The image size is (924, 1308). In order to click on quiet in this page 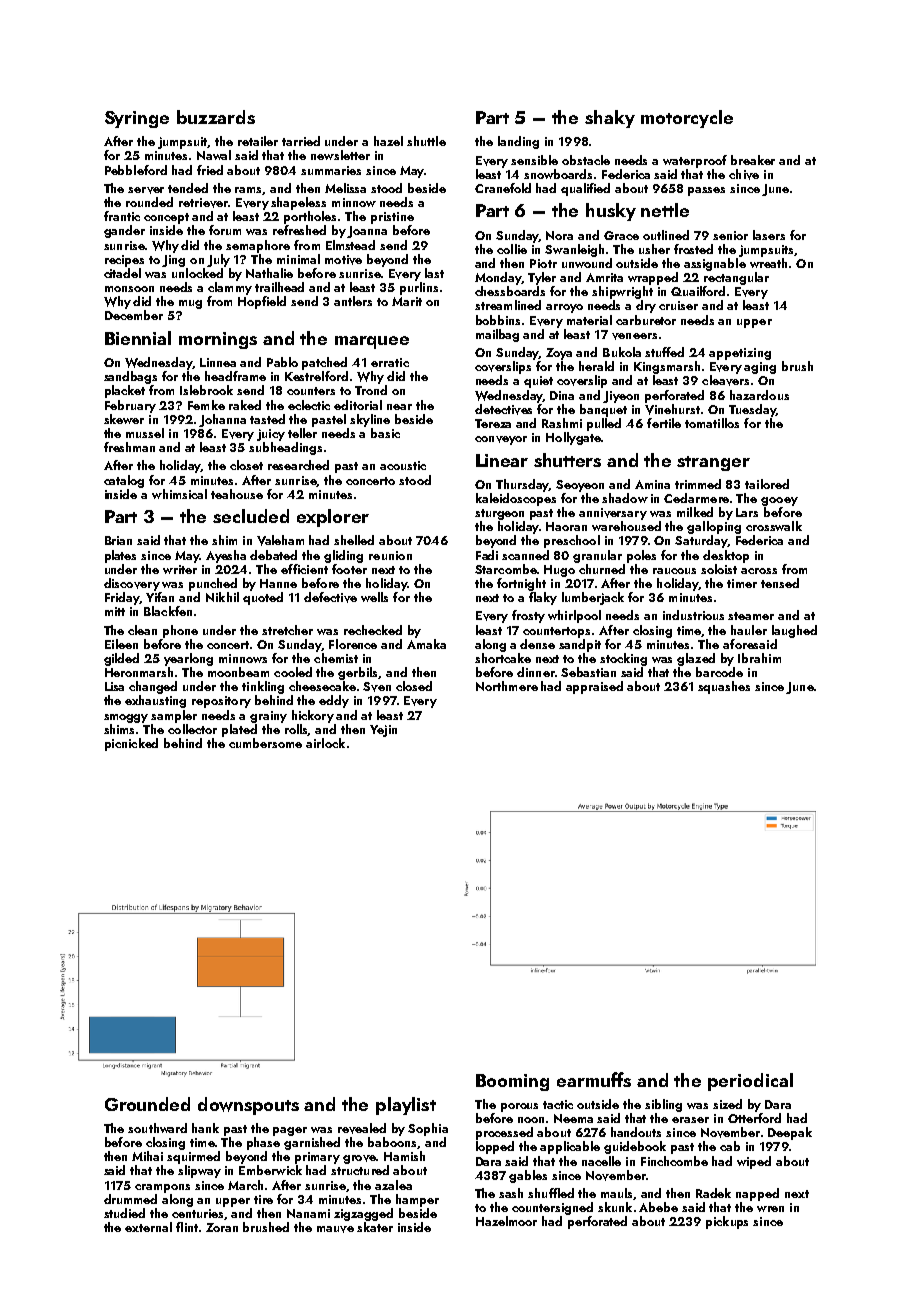, I will do `click(538, 382)`.
